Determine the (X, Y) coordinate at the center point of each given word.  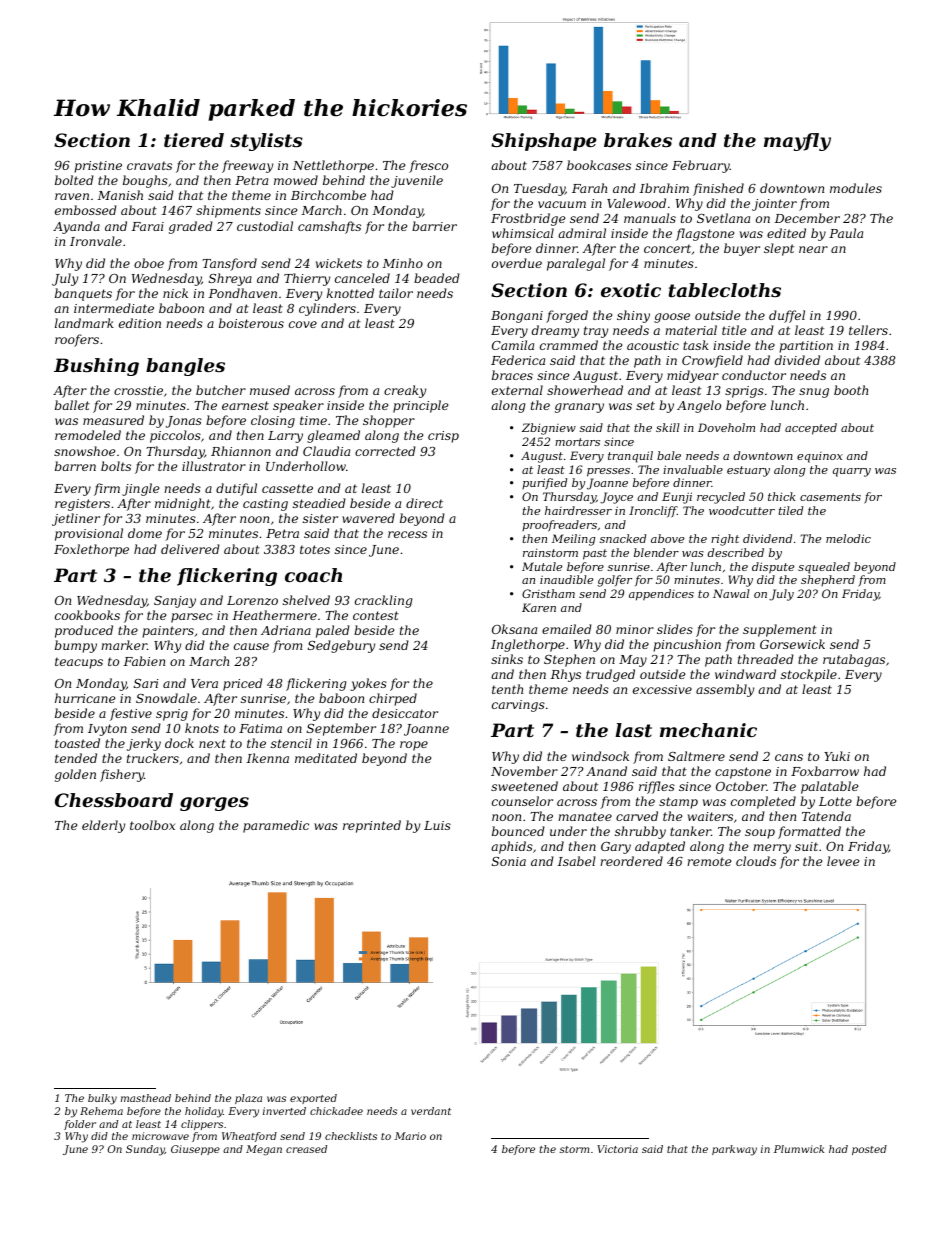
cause (251, 646)
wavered (368, 518)
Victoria (617, 1149)
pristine (98, 167)
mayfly (797, 142)
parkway (734, 1150)
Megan (264, 1150)
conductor (754, 375)
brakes (638, 140)
